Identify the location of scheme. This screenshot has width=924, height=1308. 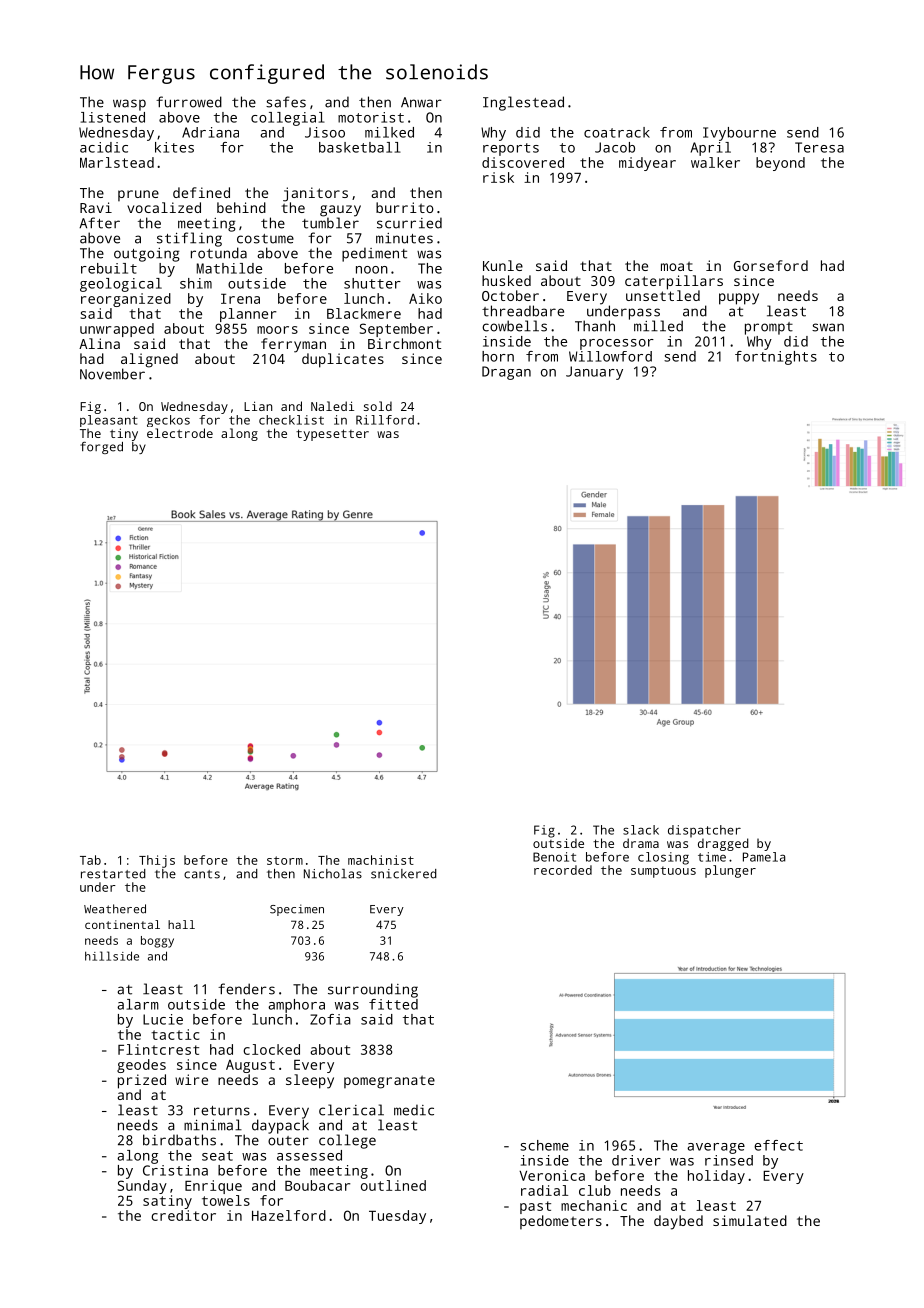
(544, 1145).
